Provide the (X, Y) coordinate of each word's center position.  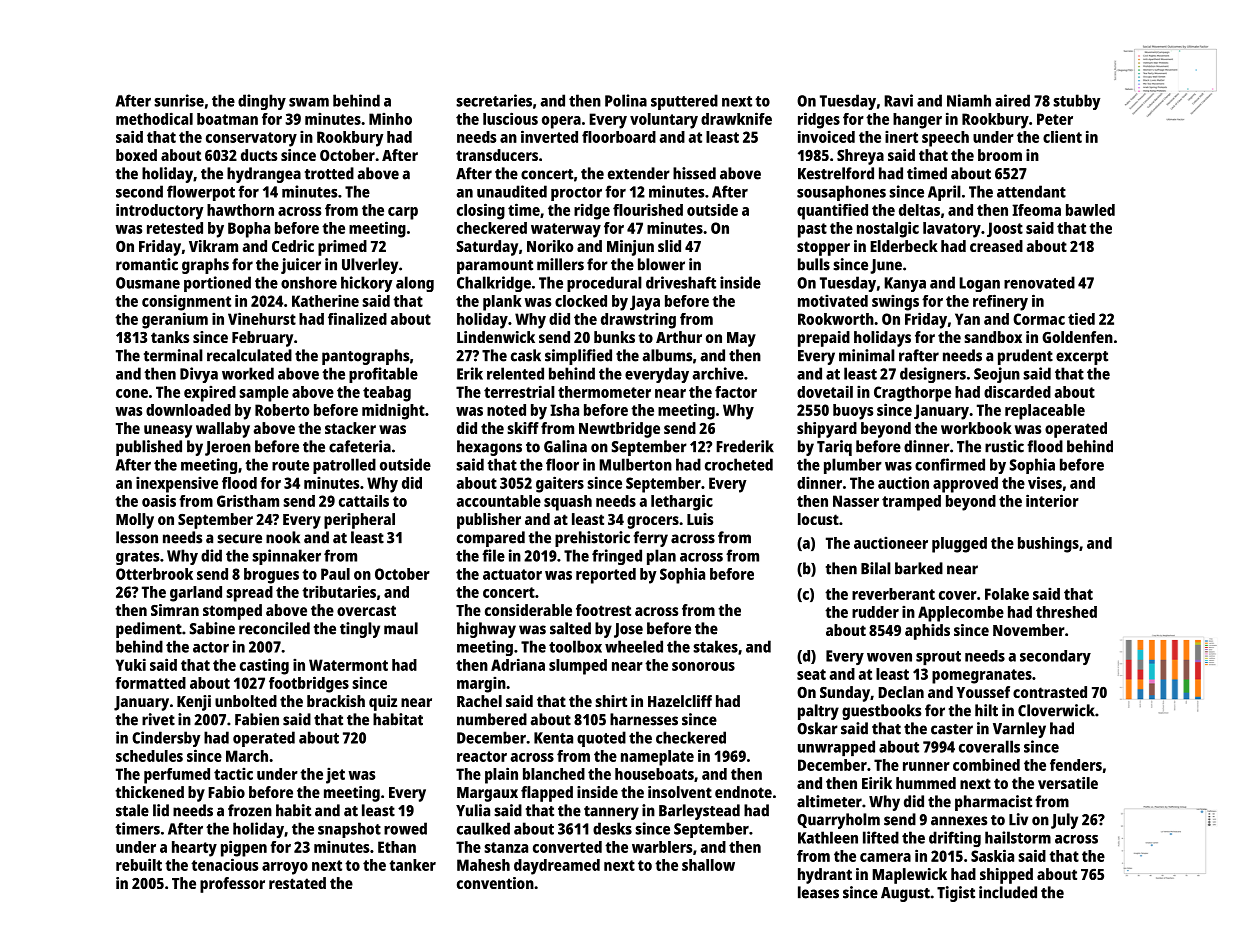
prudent (1025, 357)
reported (606, 576)
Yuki (131, 664)
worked (248, 373)
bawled (1090, 210)
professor (232, 885)
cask (526, 355)
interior (1052, 500)
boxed (136, 155)
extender (639, 173)
